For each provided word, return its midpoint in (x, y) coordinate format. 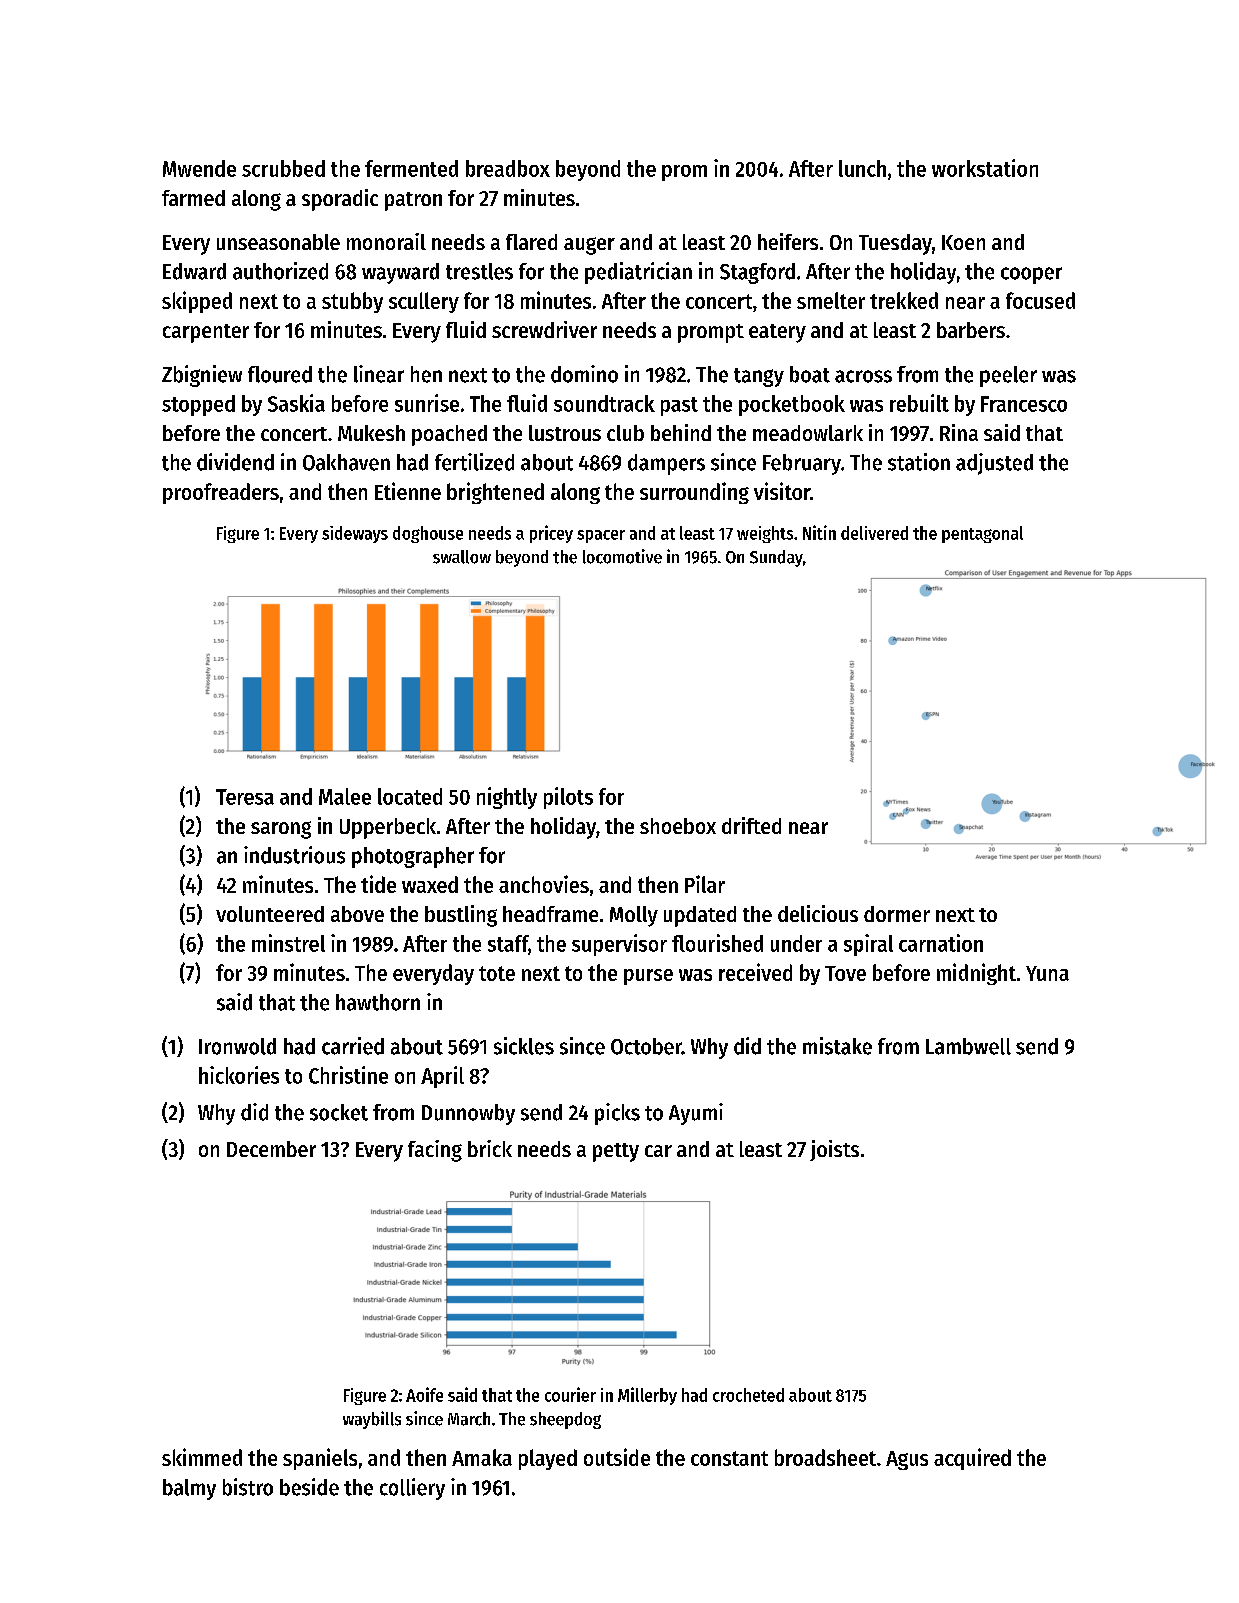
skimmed (202, 1457)
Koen (963, 242)
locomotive (622, 556)
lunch (862, 168)
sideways (355, 534)
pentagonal (982, 534)
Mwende (199, 168)
